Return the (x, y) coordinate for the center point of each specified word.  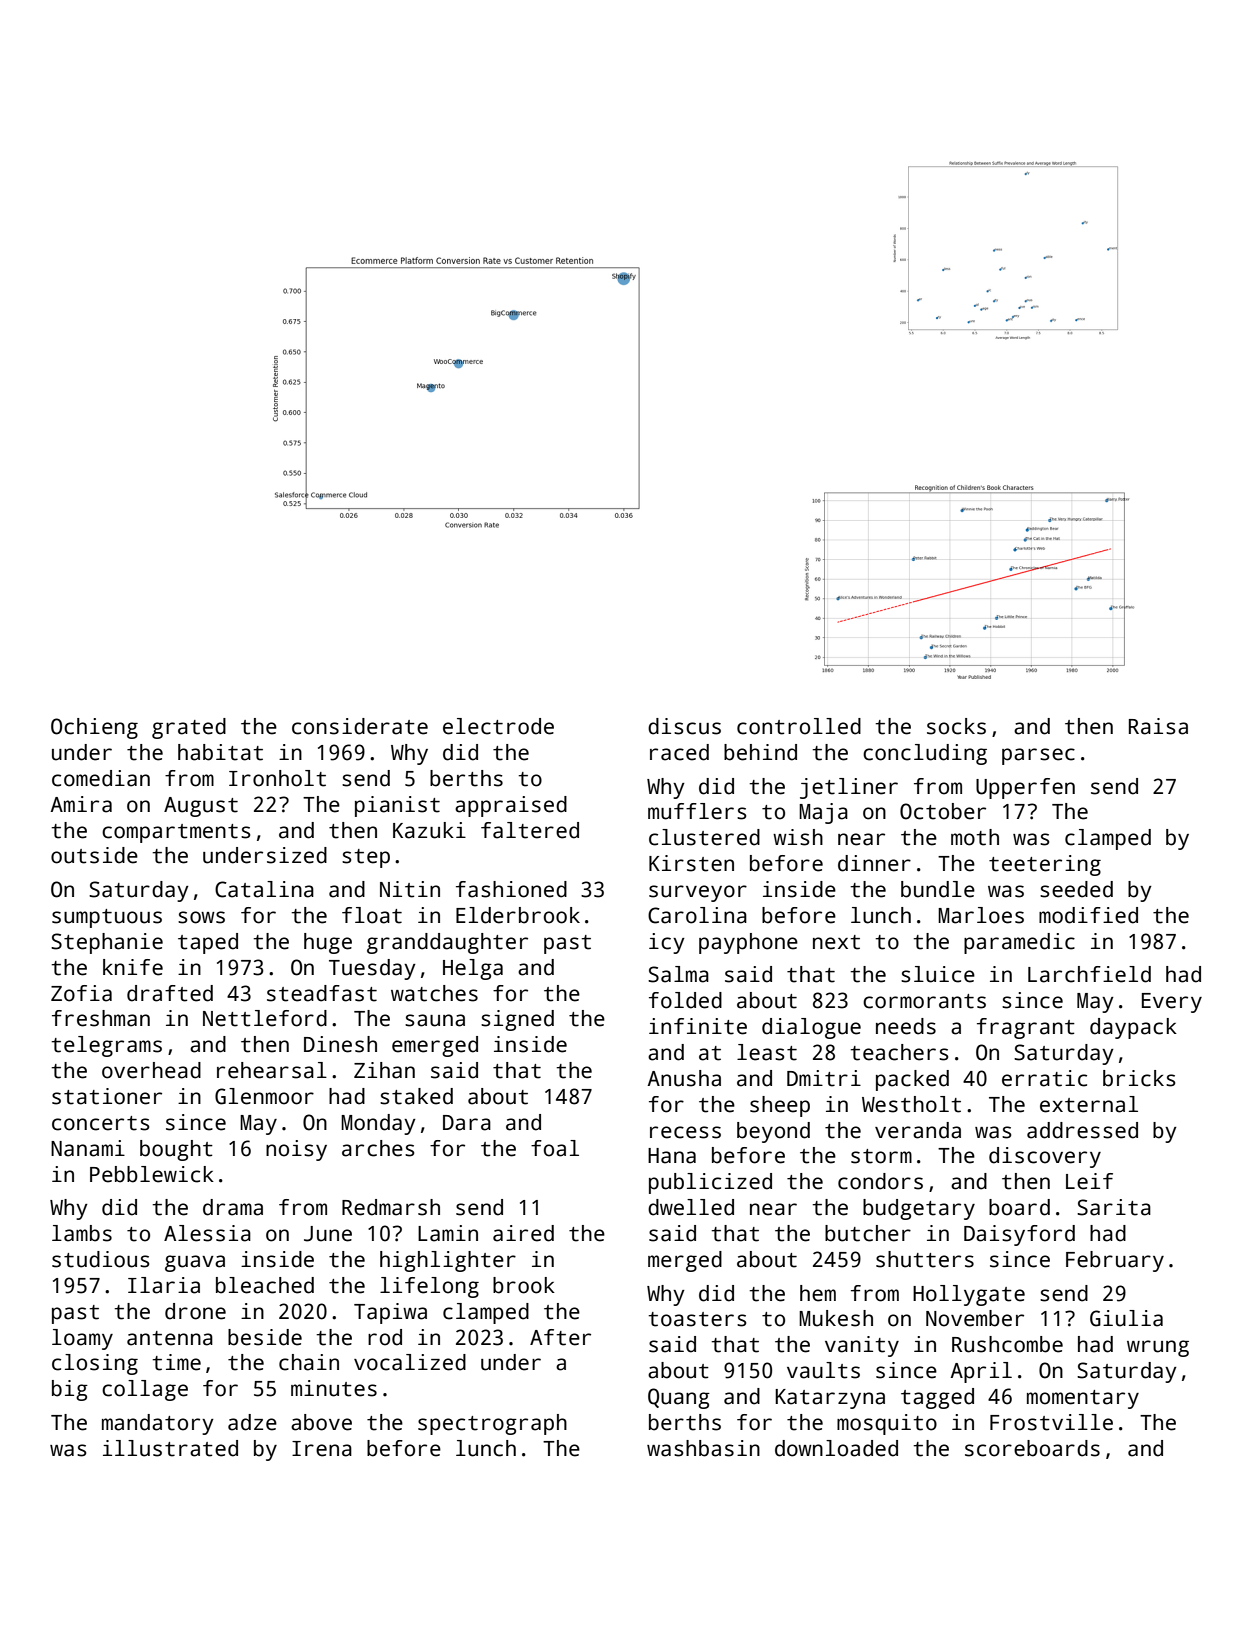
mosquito (887, 1424)
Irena (322, 1449)
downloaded (836, 1448)
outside (94, 855)
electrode (498, 726)
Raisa (1158, 726)
